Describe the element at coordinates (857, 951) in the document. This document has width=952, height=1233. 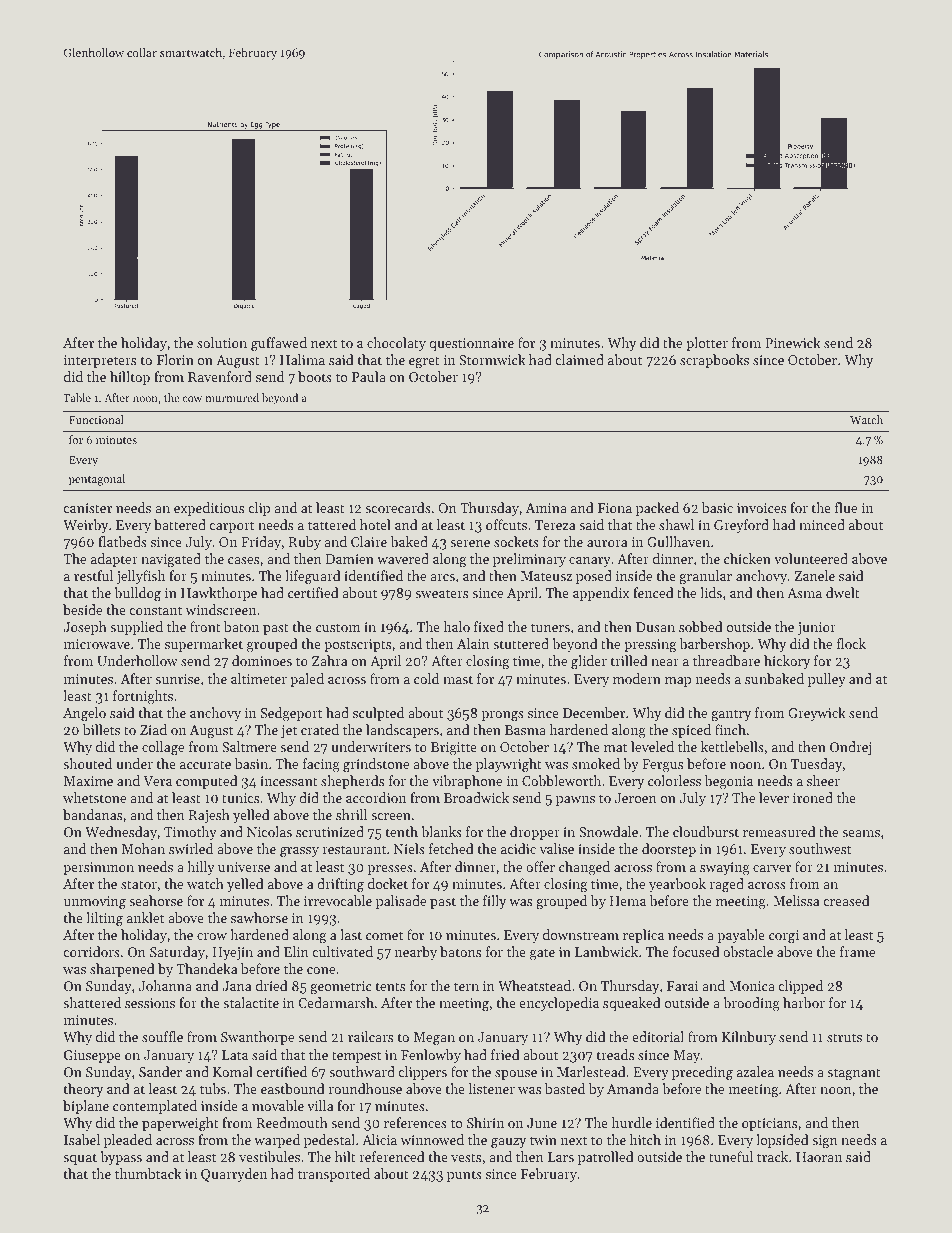
I see `frame` at that location.
